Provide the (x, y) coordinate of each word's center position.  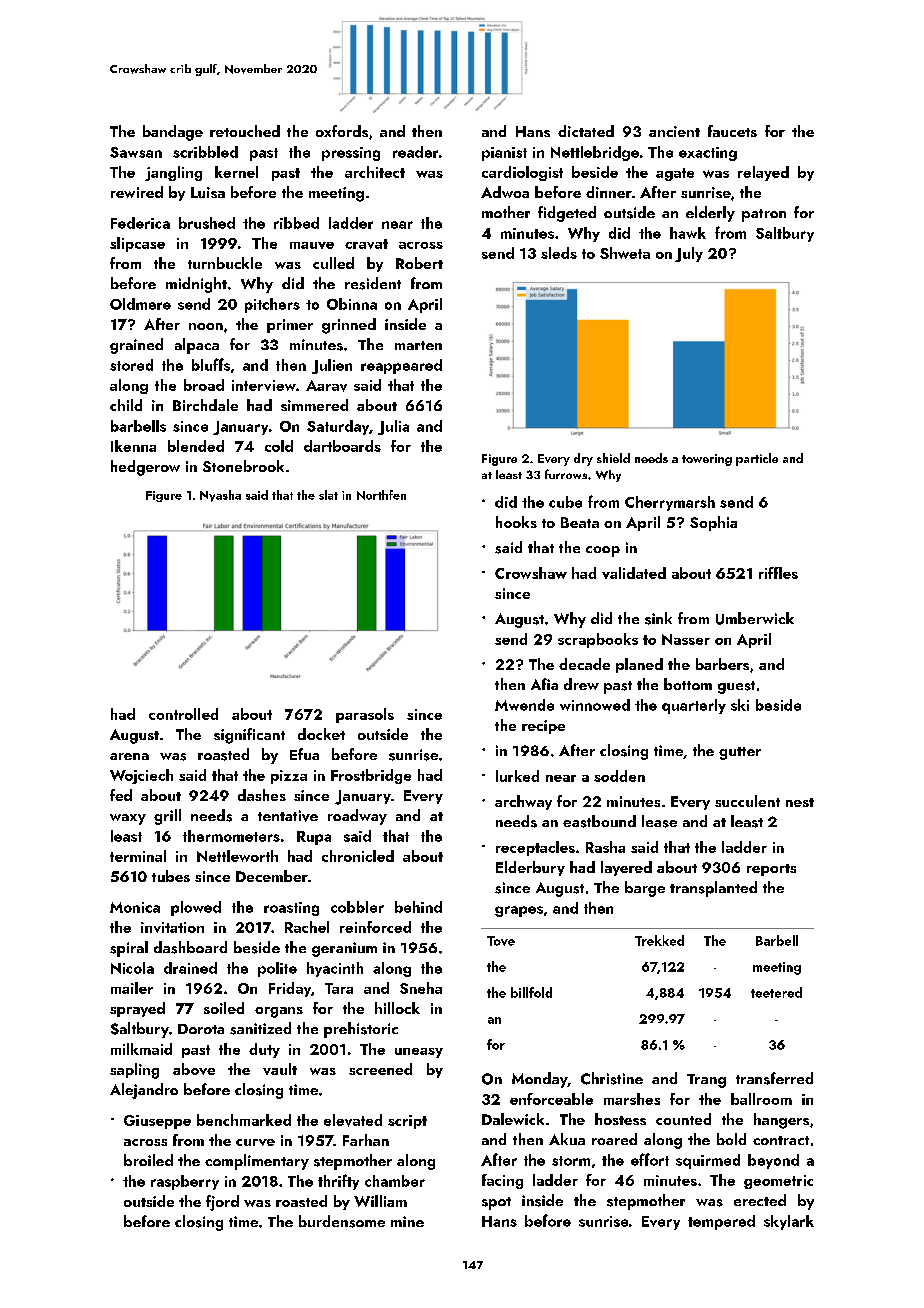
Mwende (524, 705)
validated (634, 573)
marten (418, 345)
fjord (222, 1203)
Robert (419, 263)
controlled (183, 714)
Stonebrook (243, 466)
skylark (789, 1222)
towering (707, 460)
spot (496, 1203)
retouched (245, 131)
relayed (763, 173)
